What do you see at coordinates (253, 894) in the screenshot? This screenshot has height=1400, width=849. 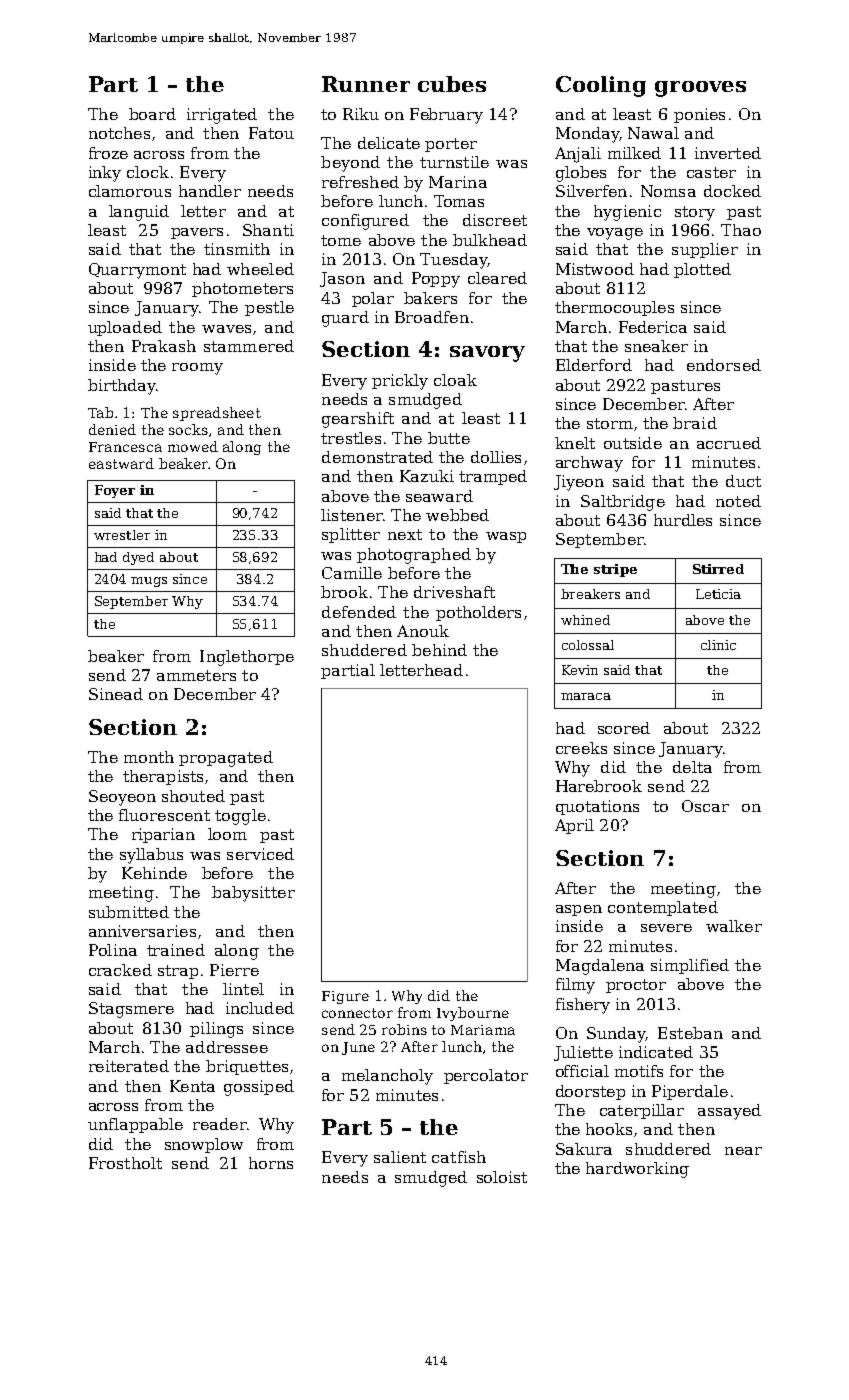 I see `babysitter` at bounding box center [253, 894].
